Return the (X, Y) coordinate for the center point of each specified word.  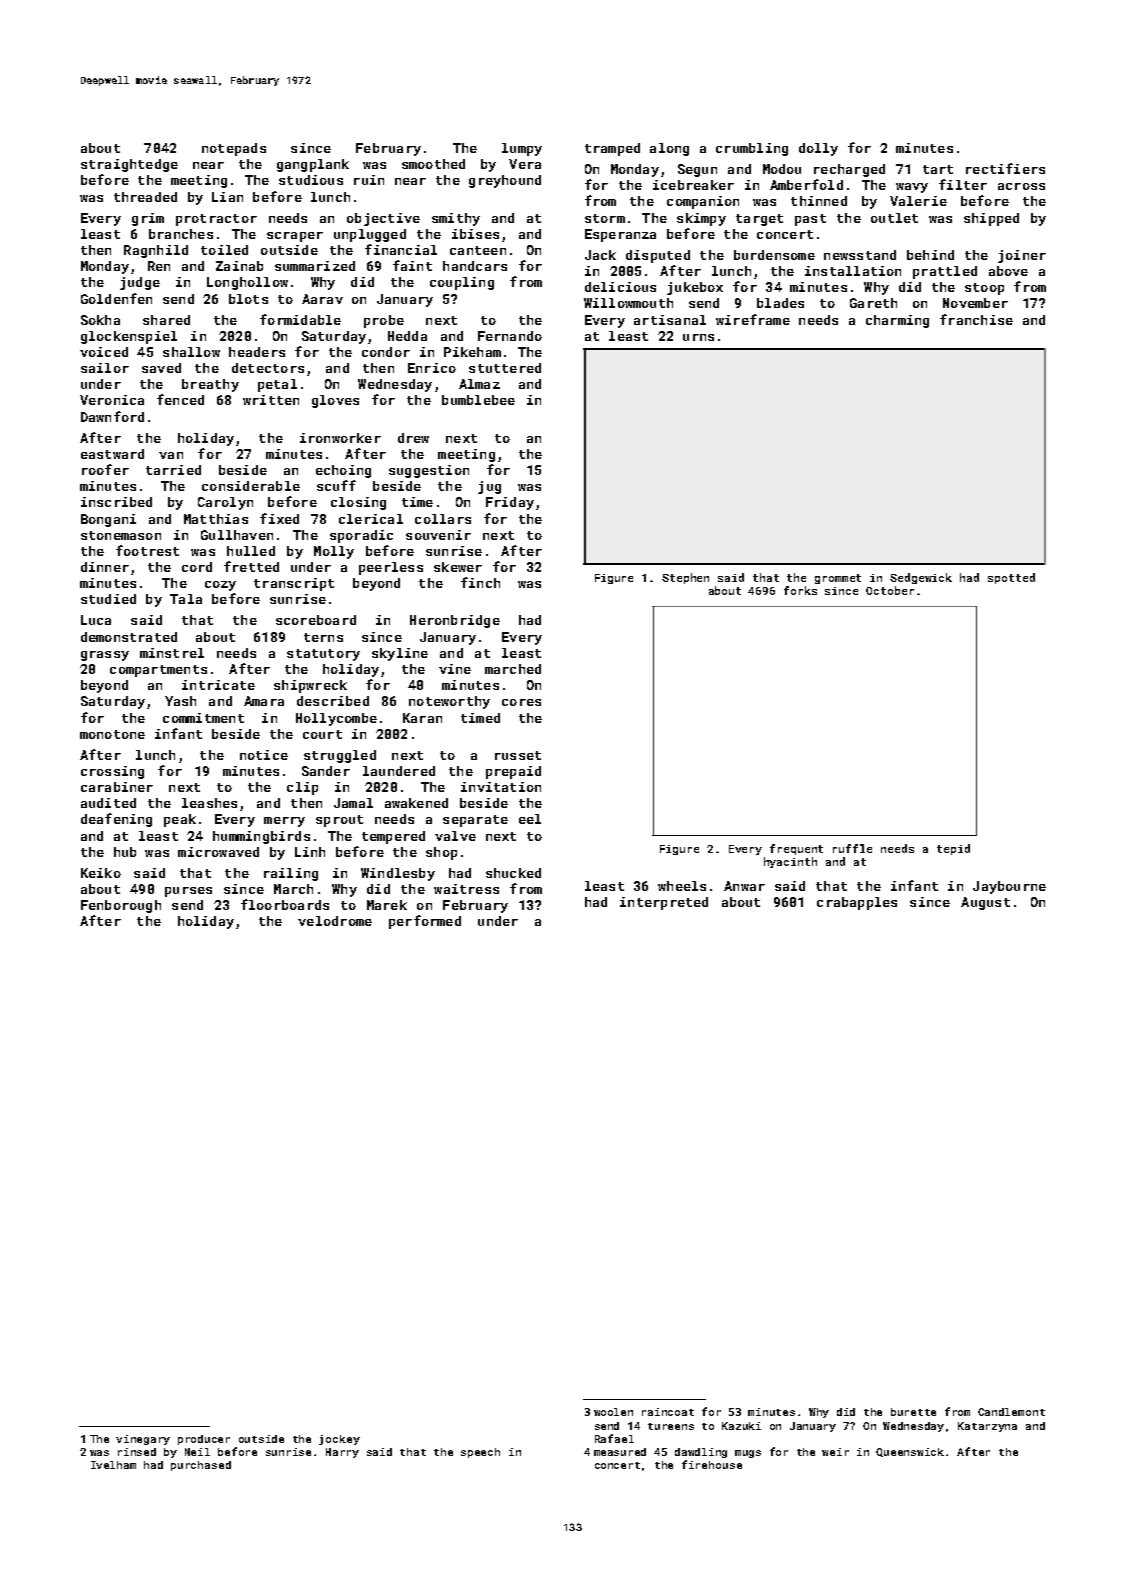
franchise (976, 319)
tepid (953, 849)
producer (204, 1440)
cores (521, 702)
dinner (105, 567)
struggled (340, 756)
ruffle (852, 848)
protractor (216, 220)
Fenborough (121, 906)
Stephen (685, 578)
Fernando (510, 336)
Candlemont (1011, 1412)
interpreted (664, 903)
